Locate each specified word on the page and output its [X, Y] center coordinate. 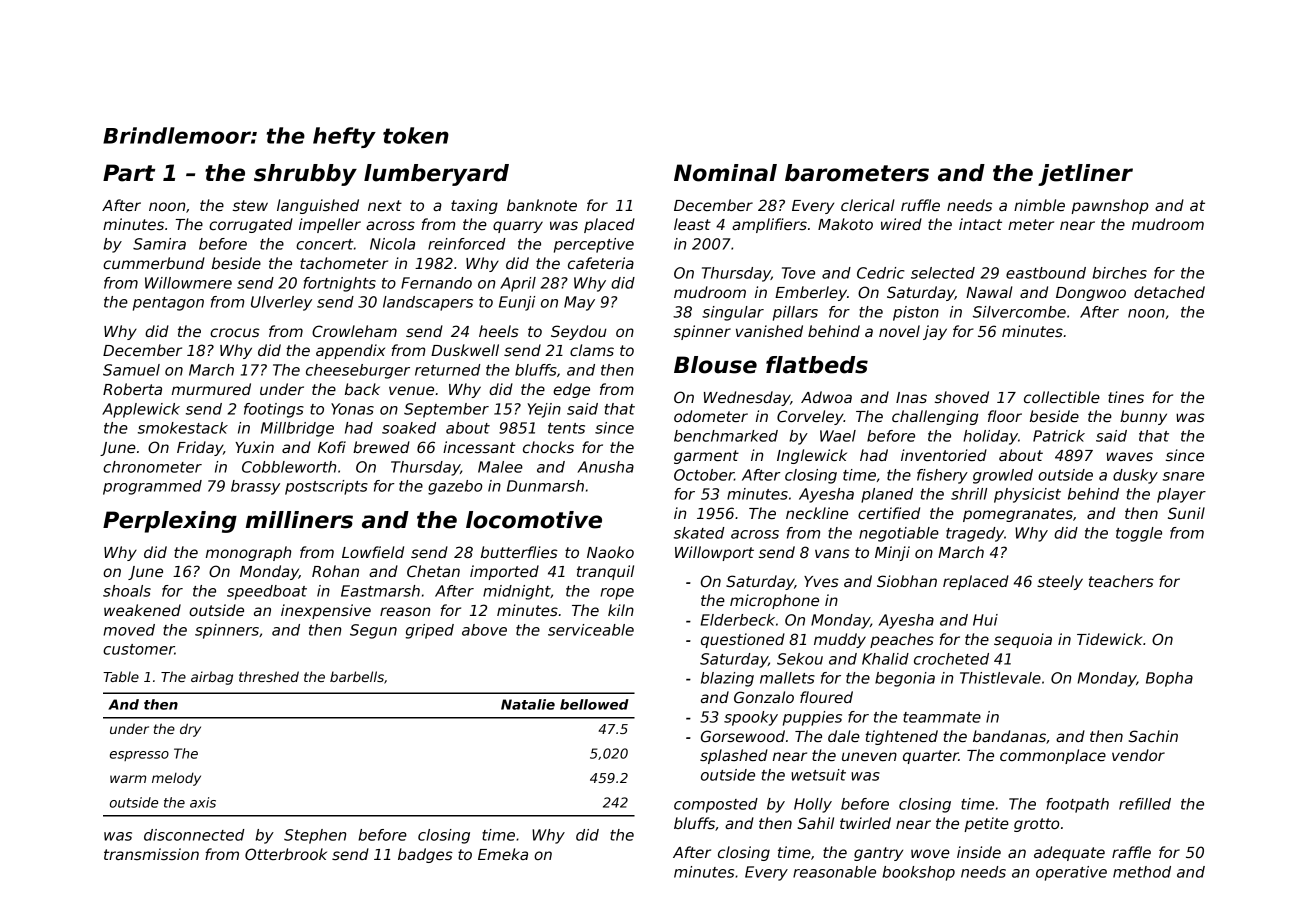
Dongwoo [1091, 294]
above [484, 630]
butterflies [519, 552]
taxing [474, 206]
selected [943, 273]
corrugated [251, 225]
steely [1060, 582]
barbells [357, 676]
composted [716, 805]
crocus [235, 332]
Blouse [715, 365]
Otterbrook [286, 854]
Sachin [1153, 736]
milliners [299, 520]
